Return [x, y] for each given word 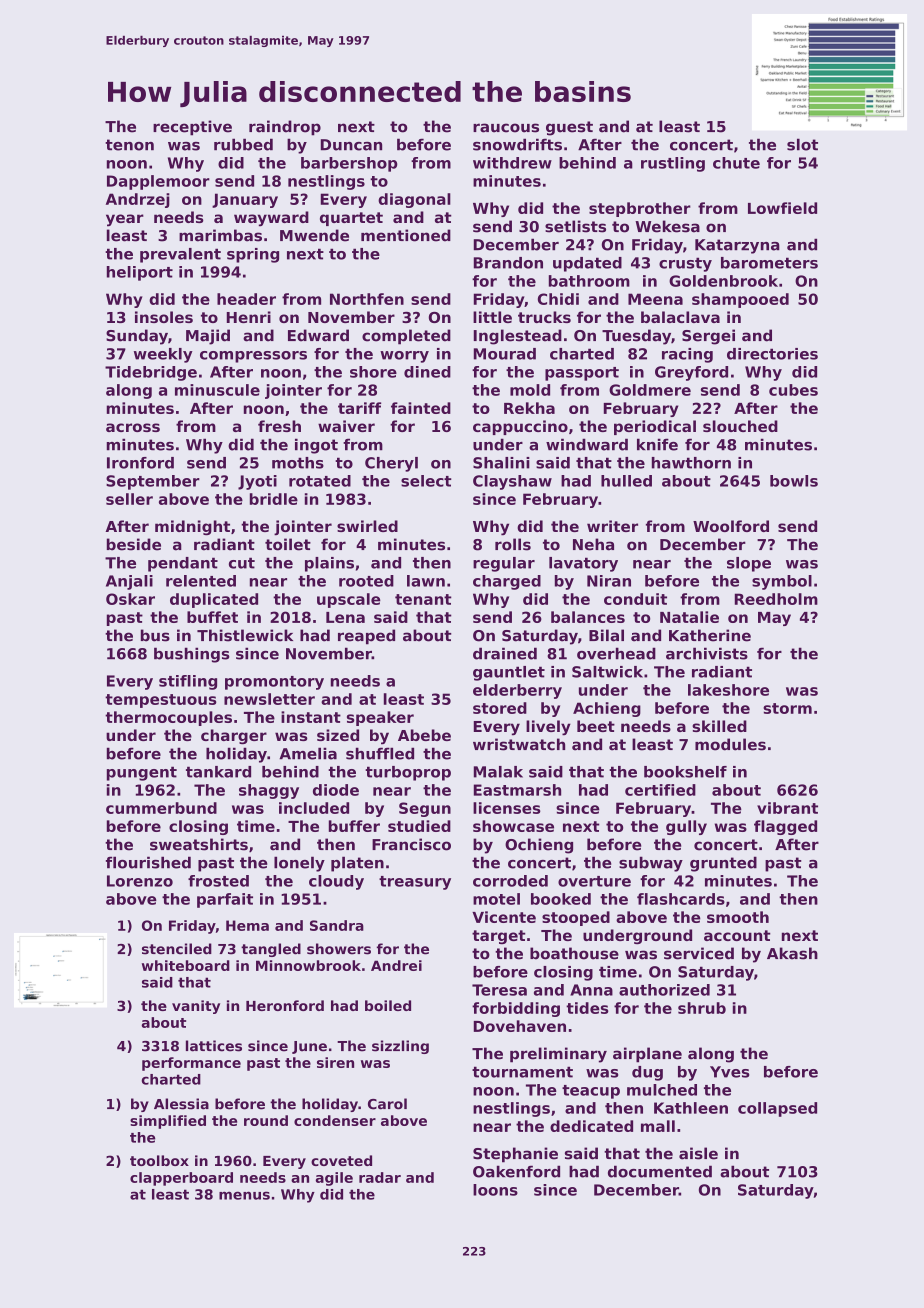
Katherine [710, 635]
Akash [792, 953]
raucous [506, 128]
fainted [421, 408]
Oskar [130, 599]
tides [587, 1008]
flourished [148, 862]
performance [191, 1064]
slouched [740, 426]
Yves [729, 1072]
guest [569, 128]
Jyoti [257, 482]
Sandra [337, 925]
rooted [366, 581]
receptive [192, 128]
